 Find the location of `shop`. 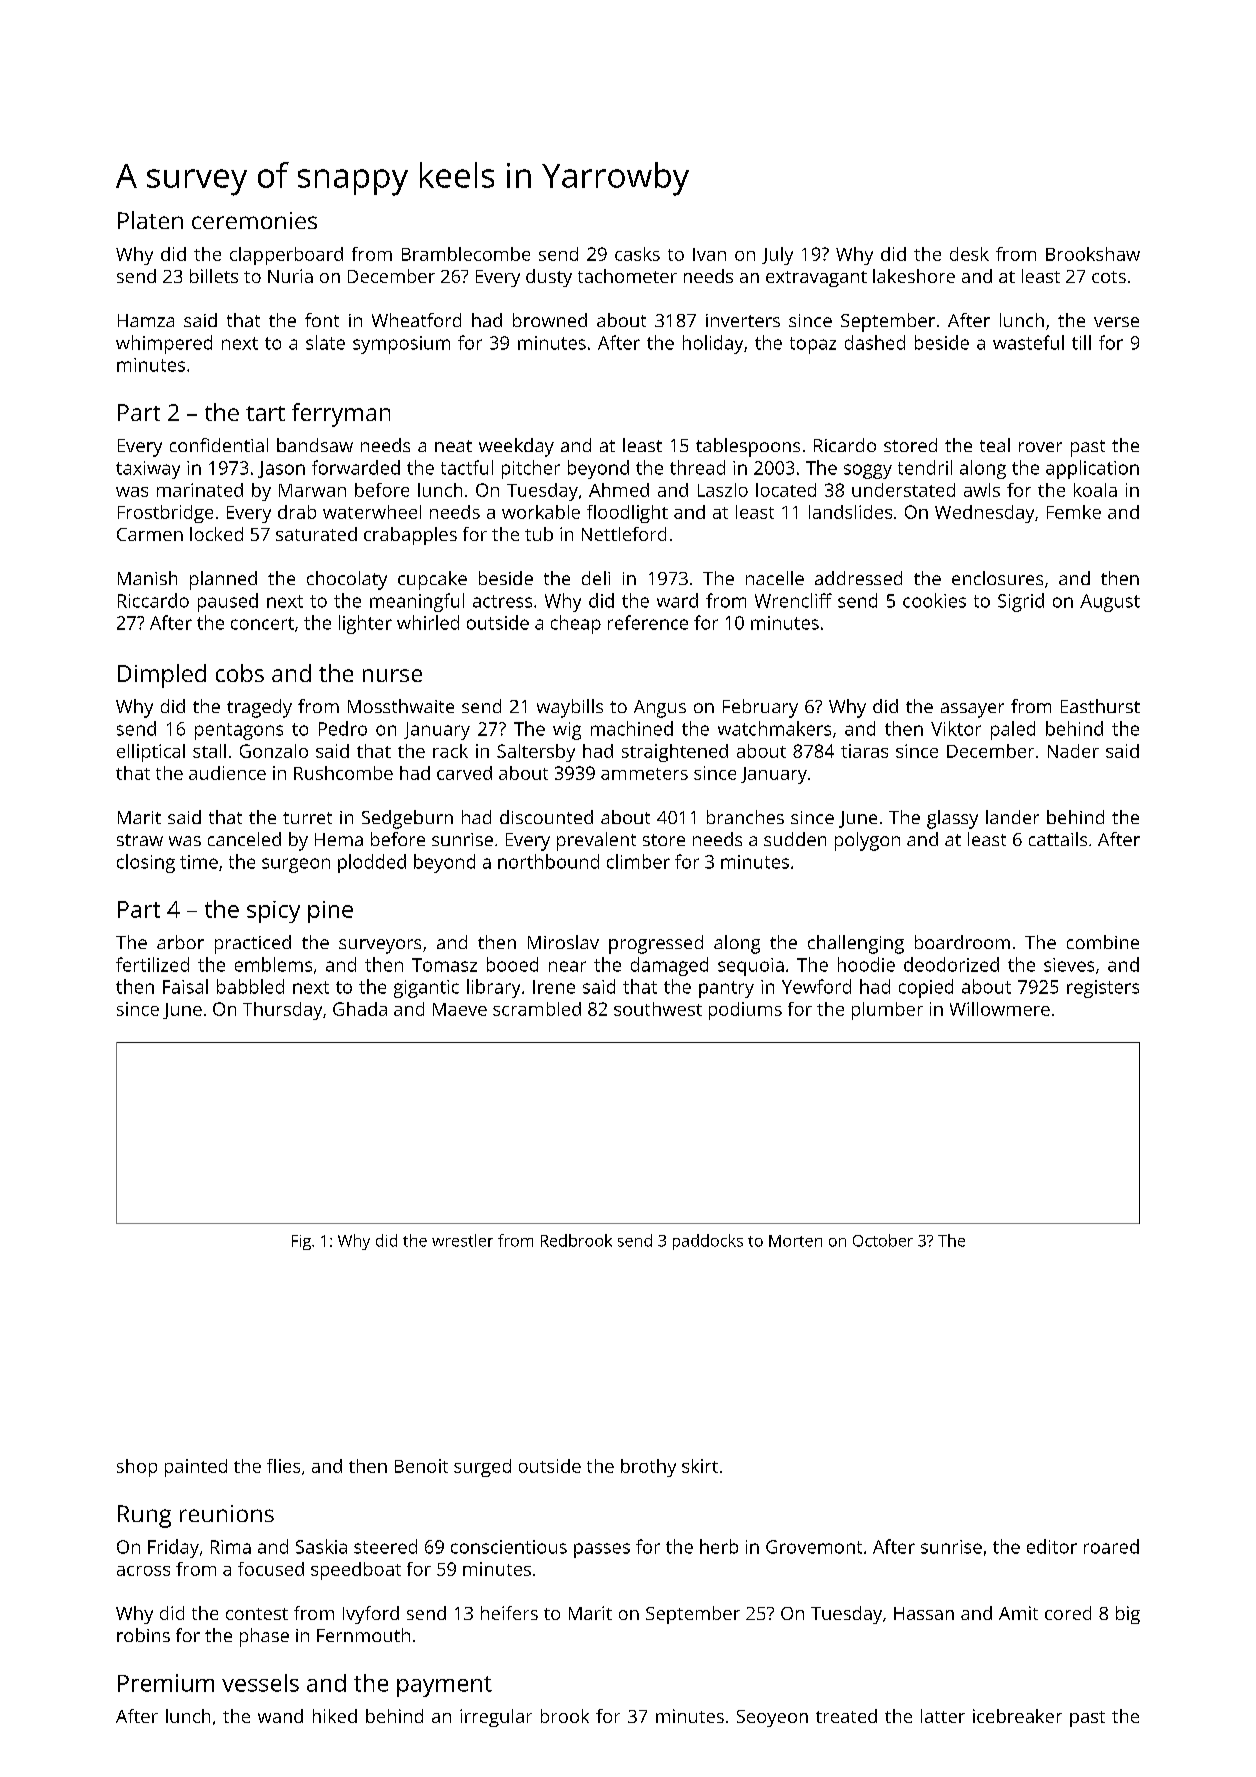

shop is located at coordinates (137, 1468).
